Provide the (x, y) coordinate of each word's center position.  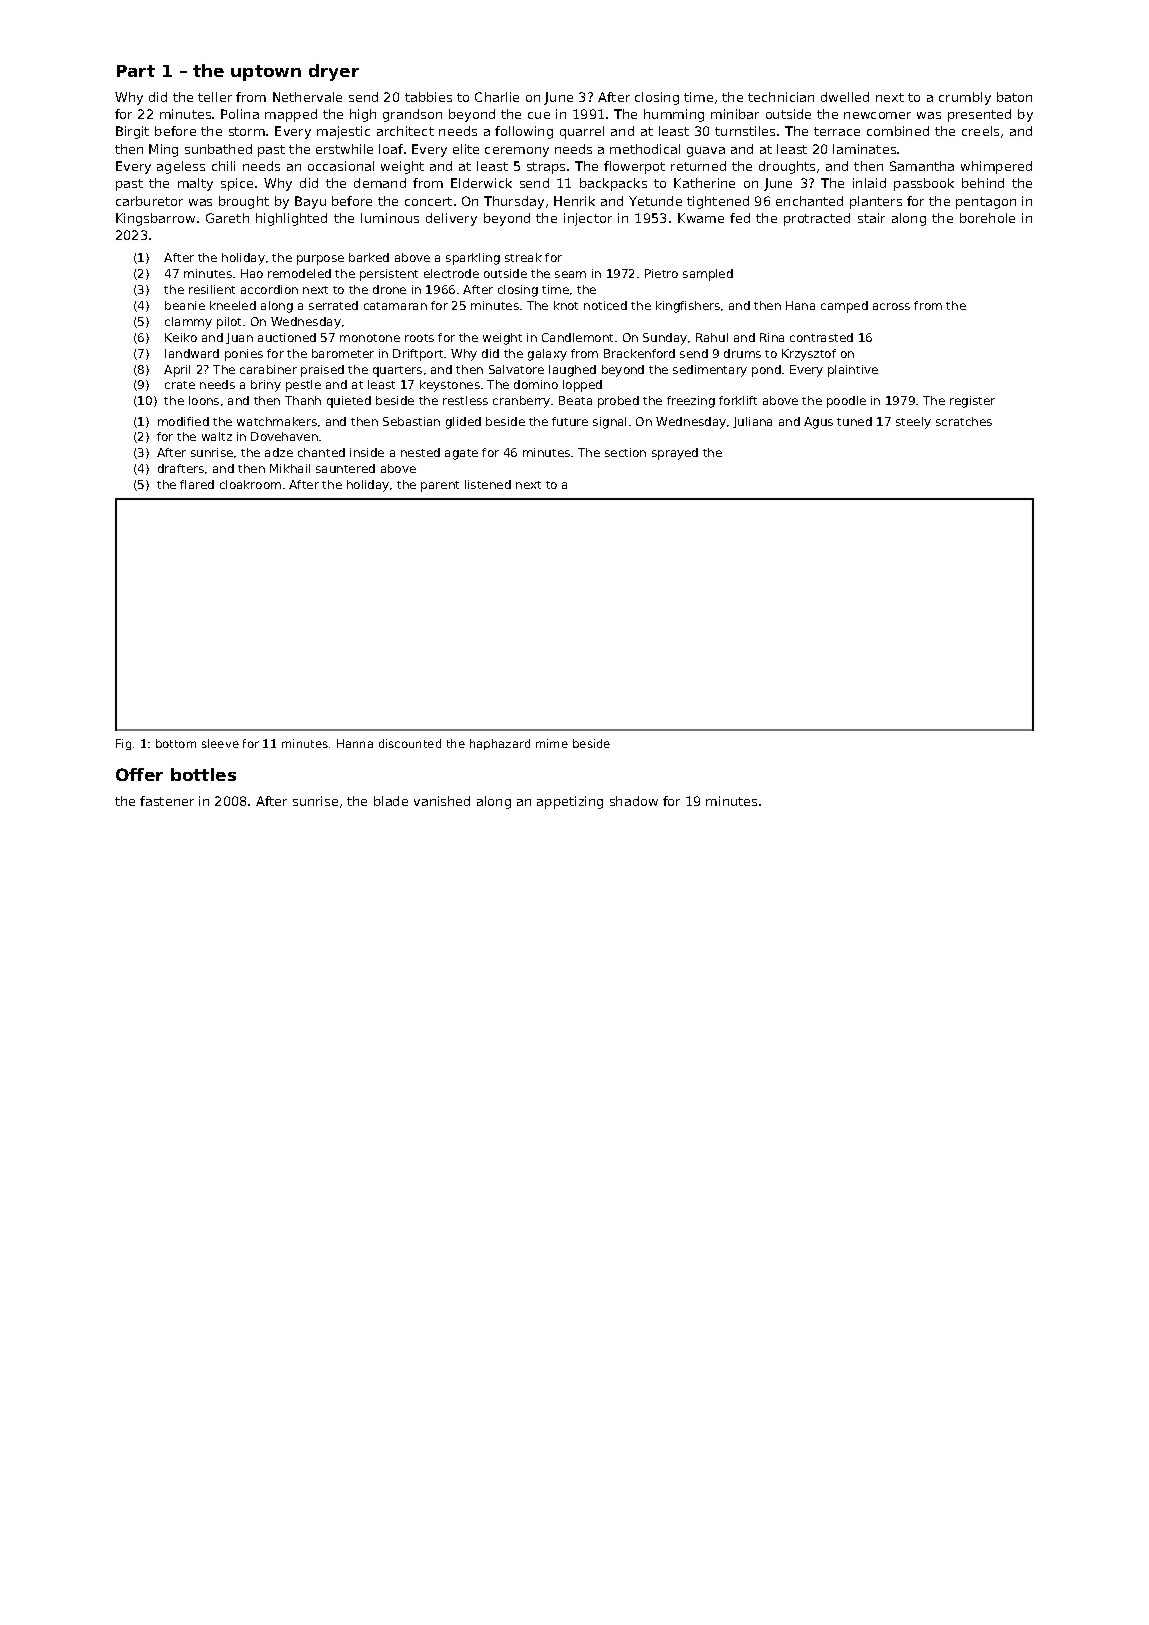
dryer (334, 72)
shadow (634, 801)
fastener (167, 801)
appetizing (570, 802)
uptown (266, 73)
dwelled (845, 97)
